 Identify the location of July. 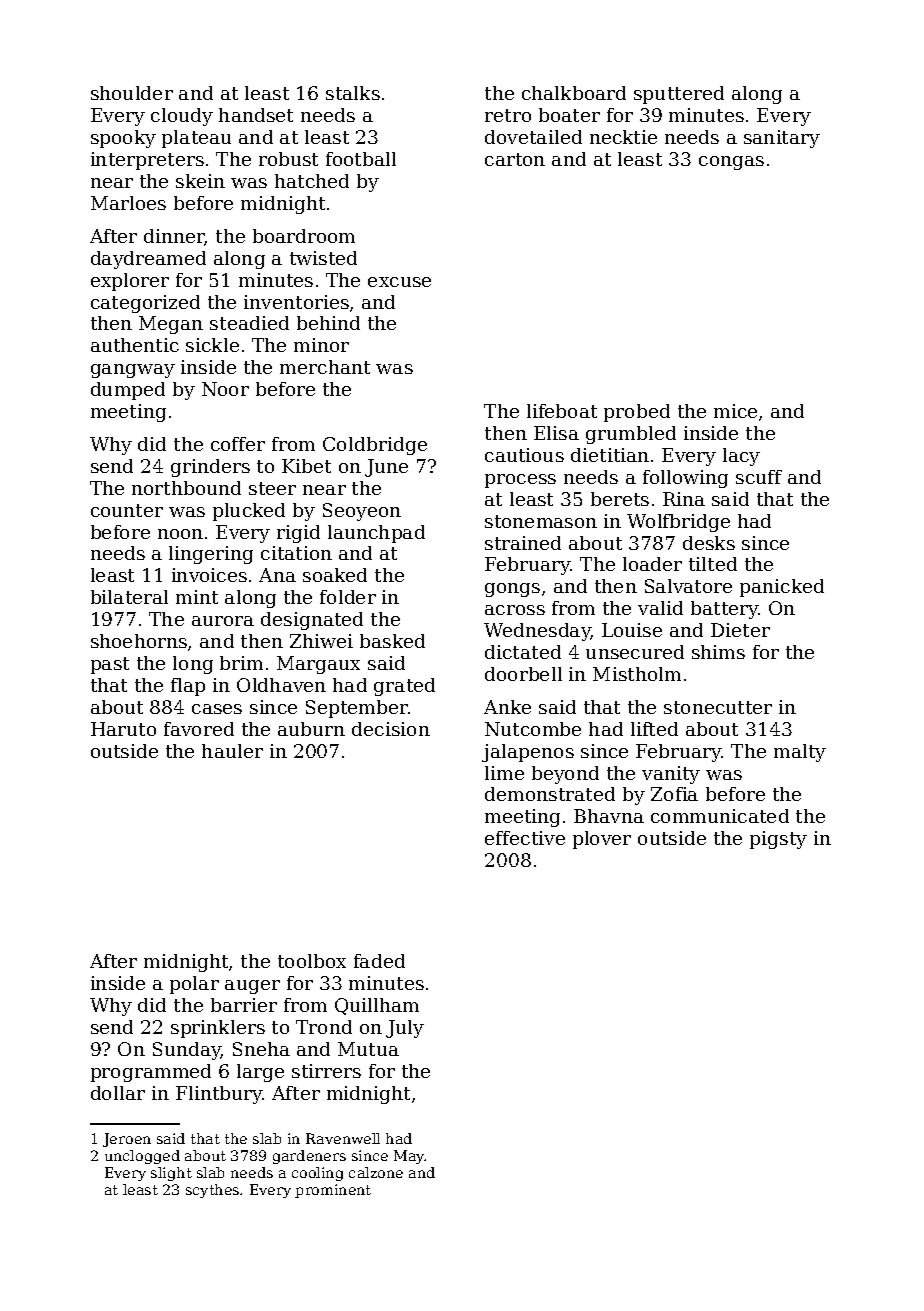
(405, 1029).
